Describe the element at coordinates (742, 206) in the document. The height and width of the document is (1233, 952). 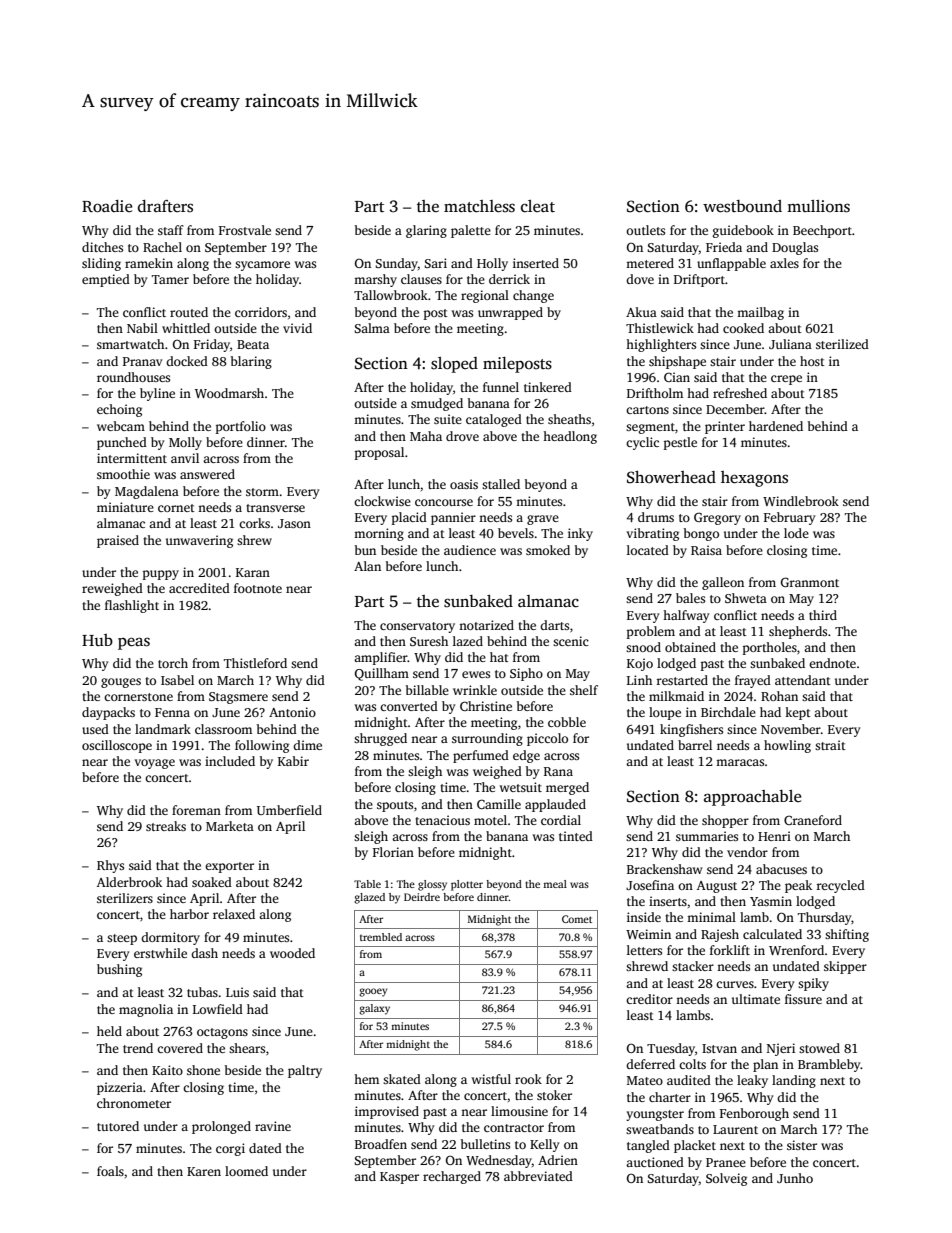
I see `westbound` at that location.
